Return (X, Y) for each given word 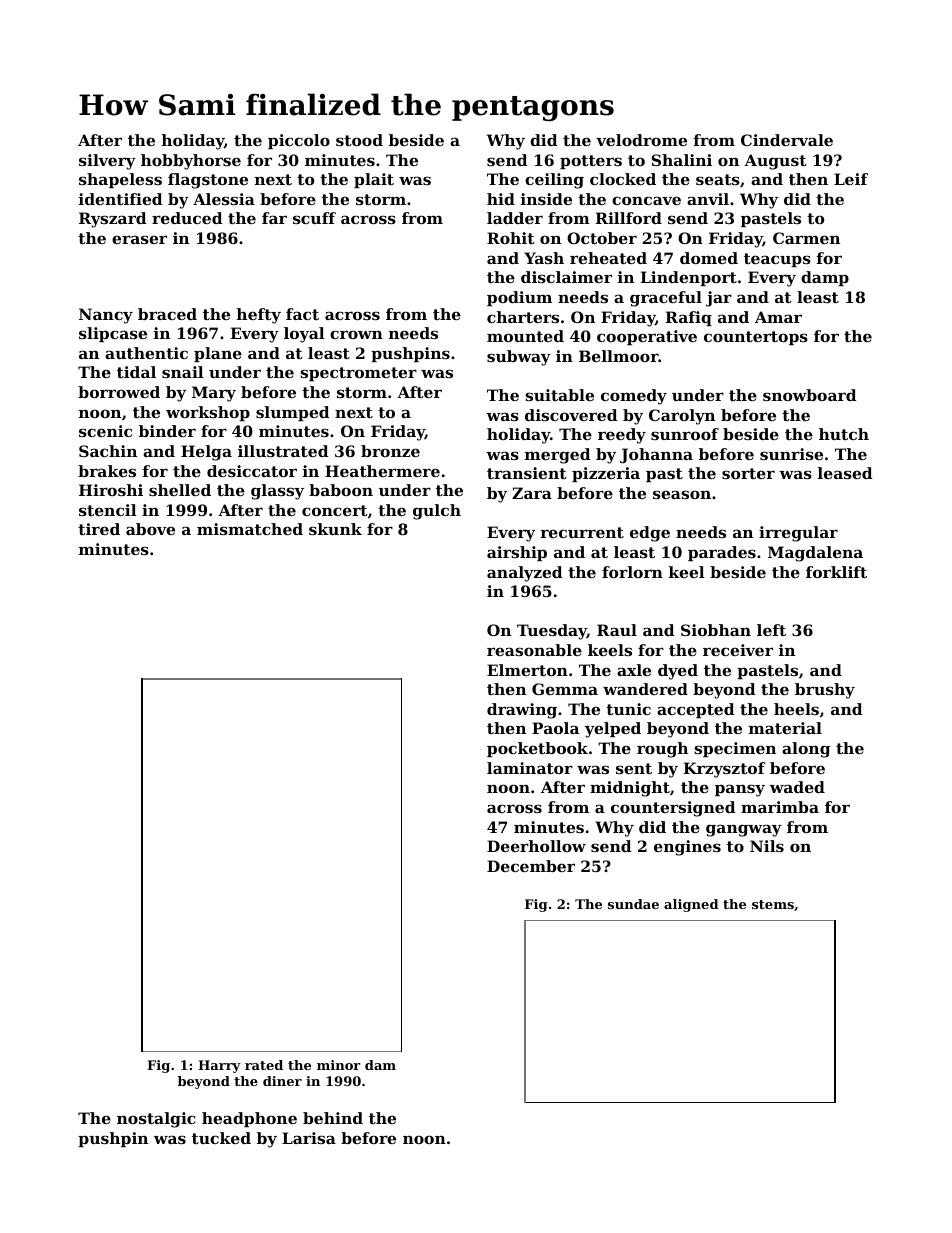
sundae (633, 904)
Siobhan (716, 630)
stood (359, 140)
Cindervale (787, 140)
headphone (249, 1119)
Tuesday (552, 632)
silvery (107, 162)
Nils (767, 846)
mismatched (250, 529)
